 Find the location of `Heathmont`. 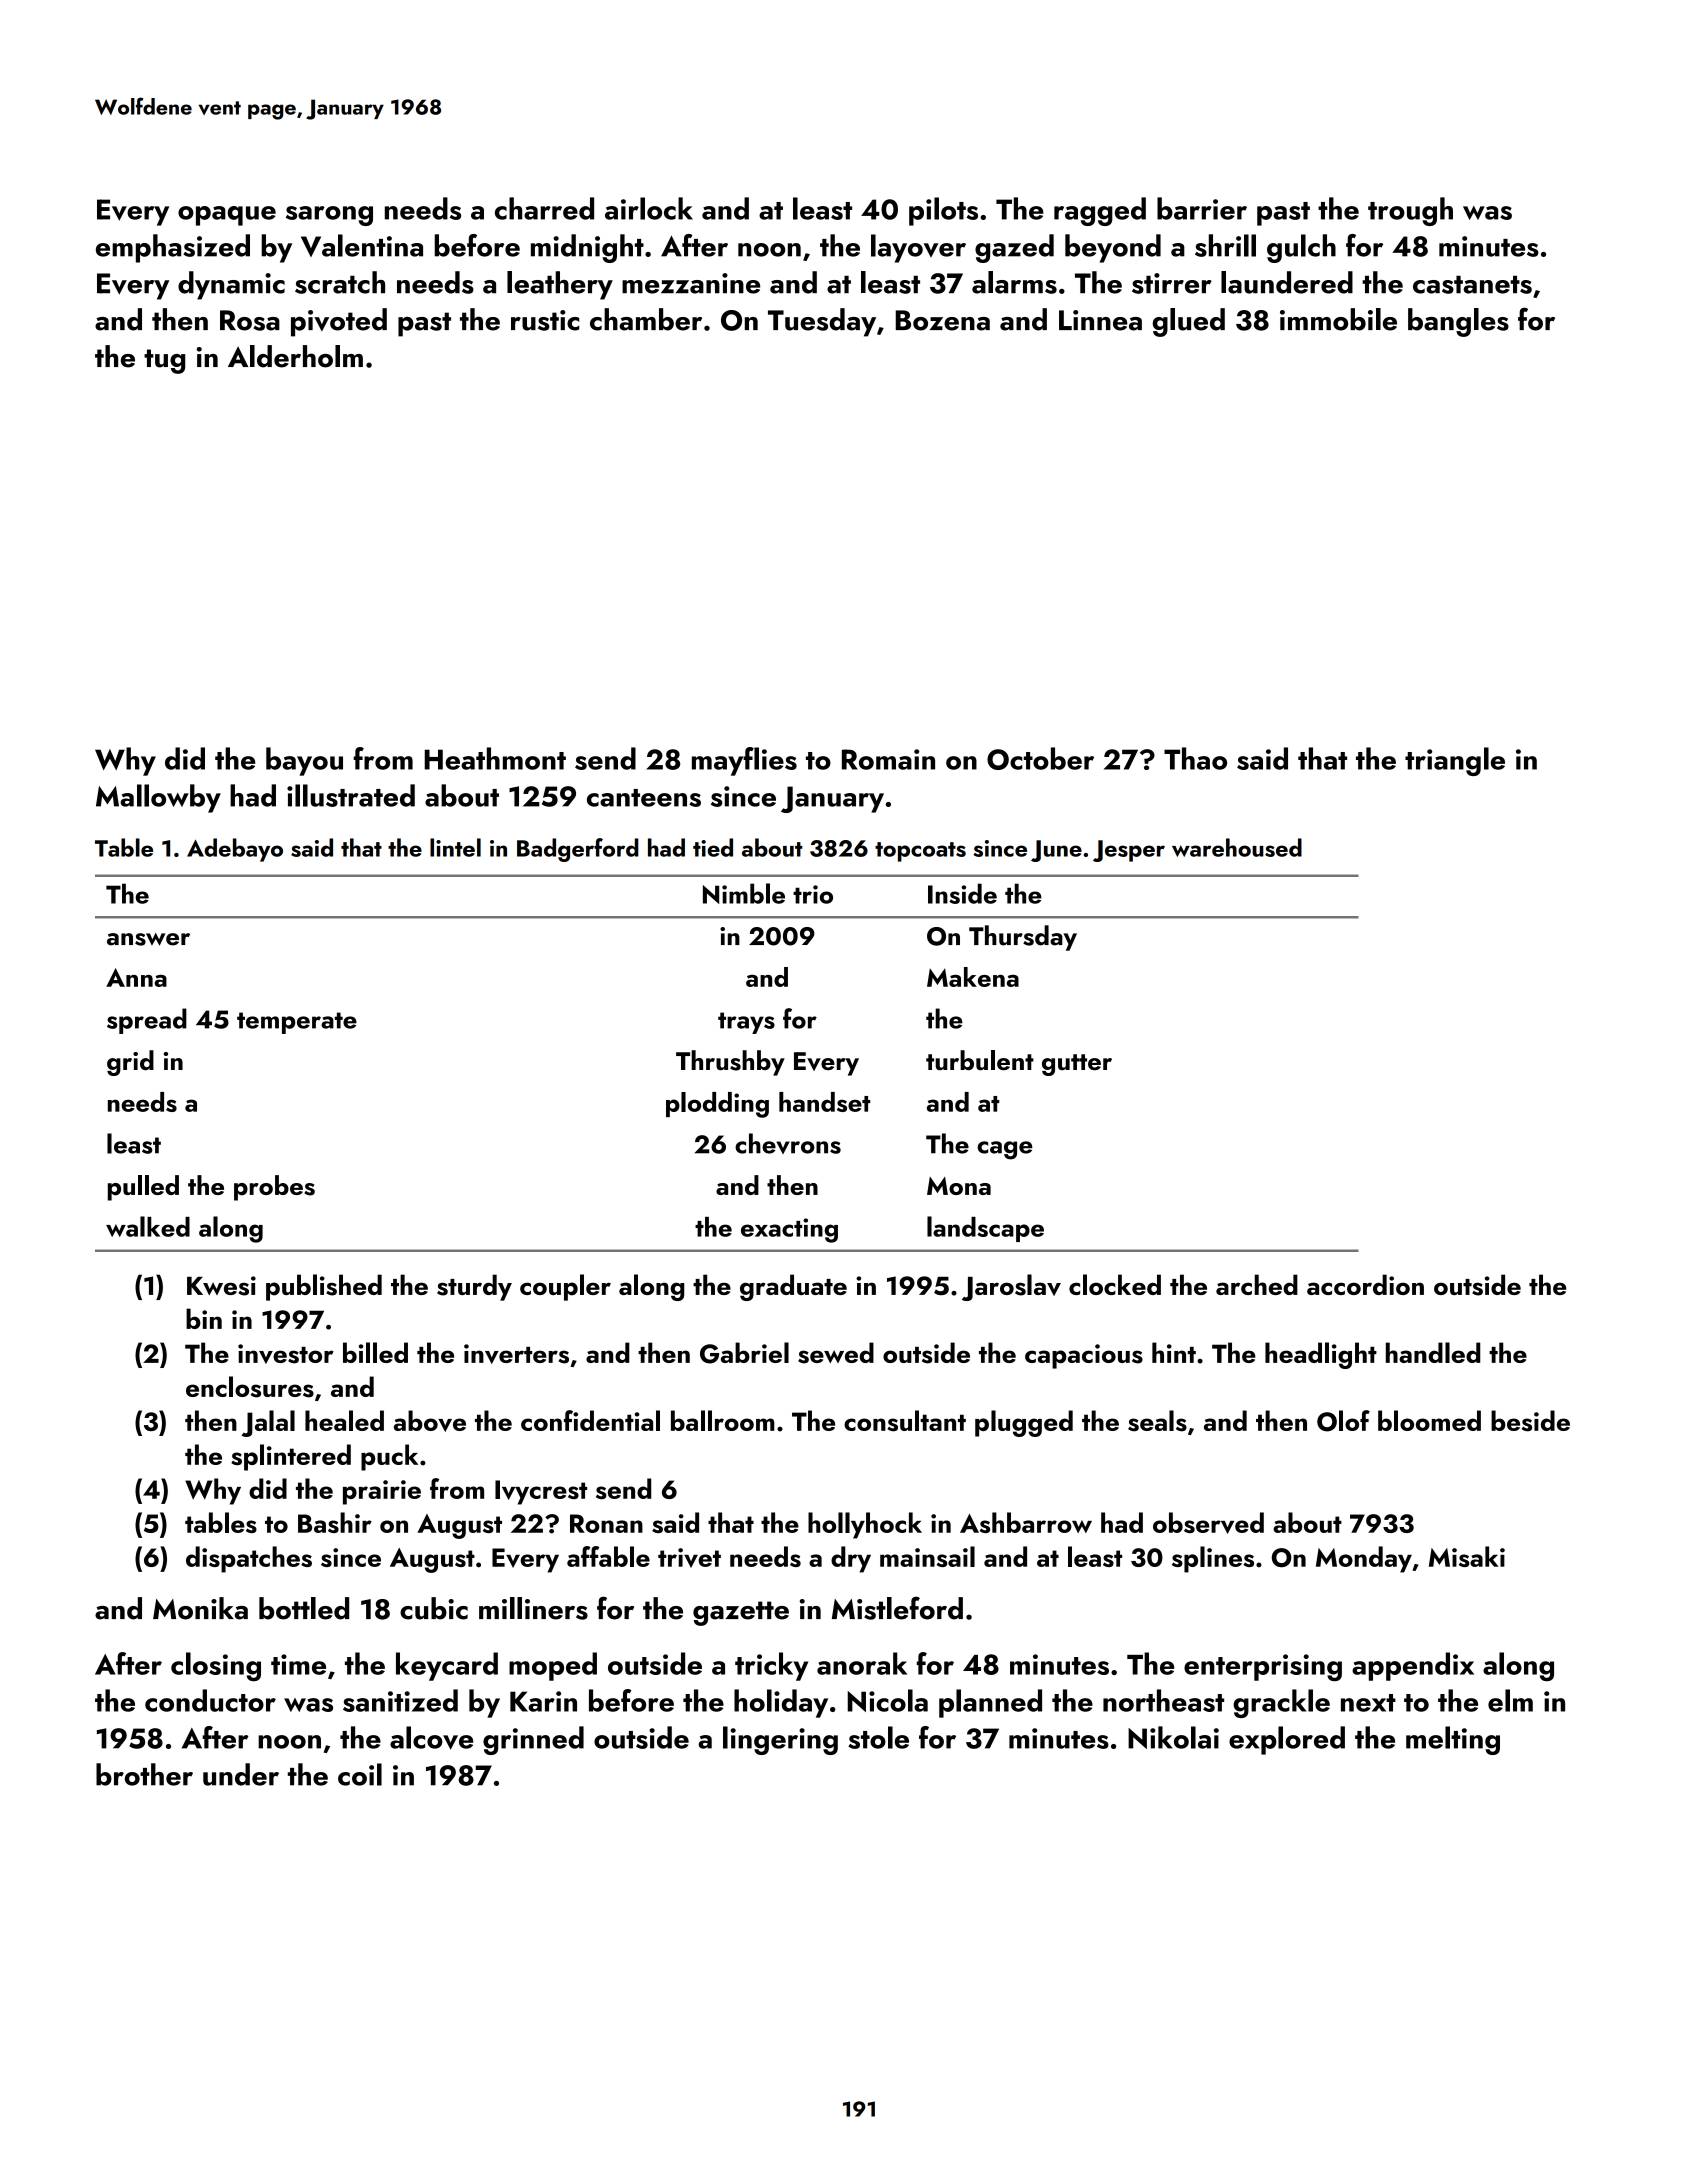

Heathmont is located at coordinates (495, 758).
